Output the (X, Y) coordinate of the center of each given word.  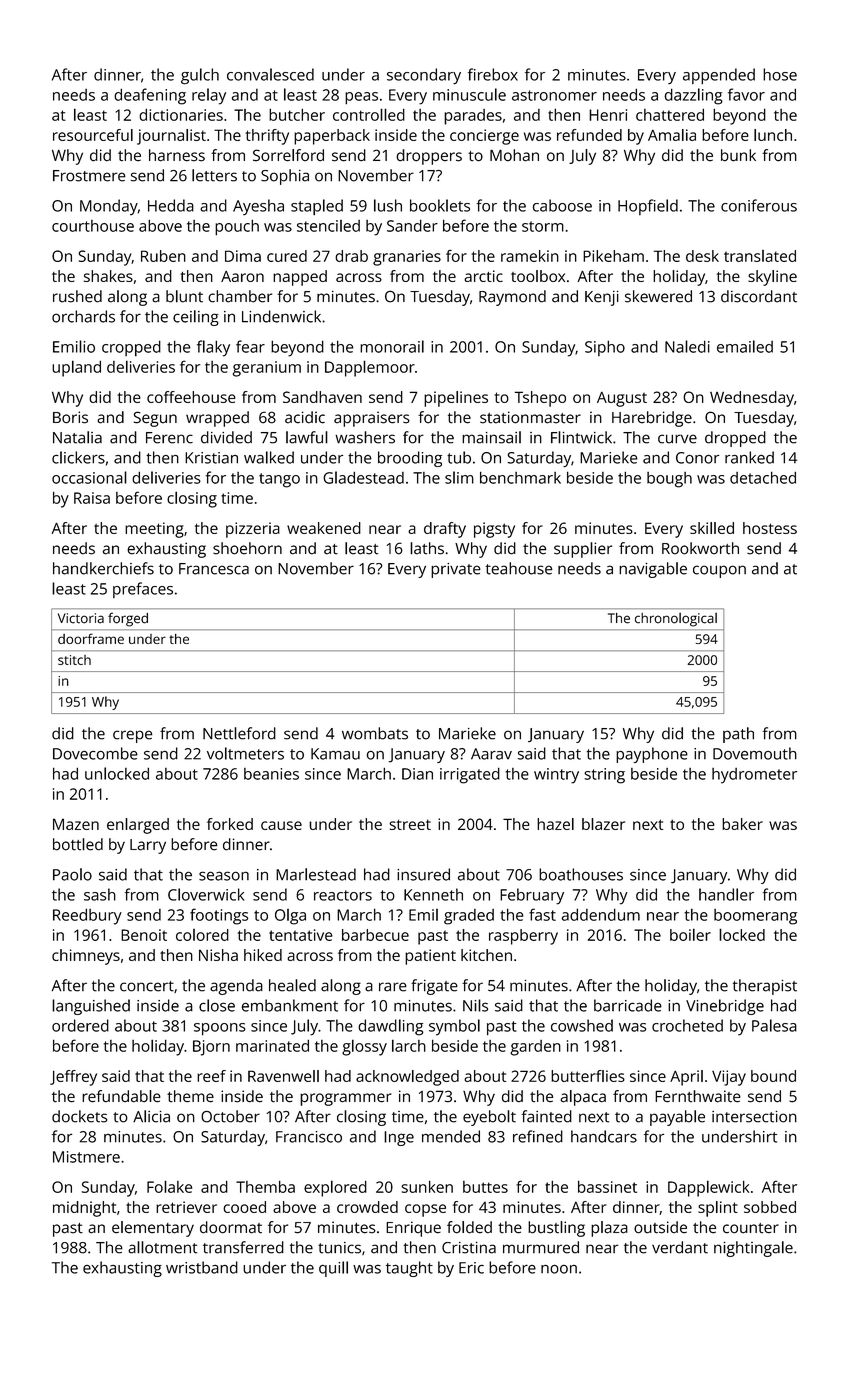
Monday (109, 207)
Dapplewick (708, 1188)
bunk (738, 155)
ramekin (530, 256)
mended (451, 1136)
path (738, 735)
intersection (754, 1117)
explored (335, 1188)
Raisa (92, 498)
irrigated (470, 775)
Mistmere (86, 1157)
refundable (121, 1096)
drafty (445, 530)
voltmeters (245, 753)
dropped (735, 439)
